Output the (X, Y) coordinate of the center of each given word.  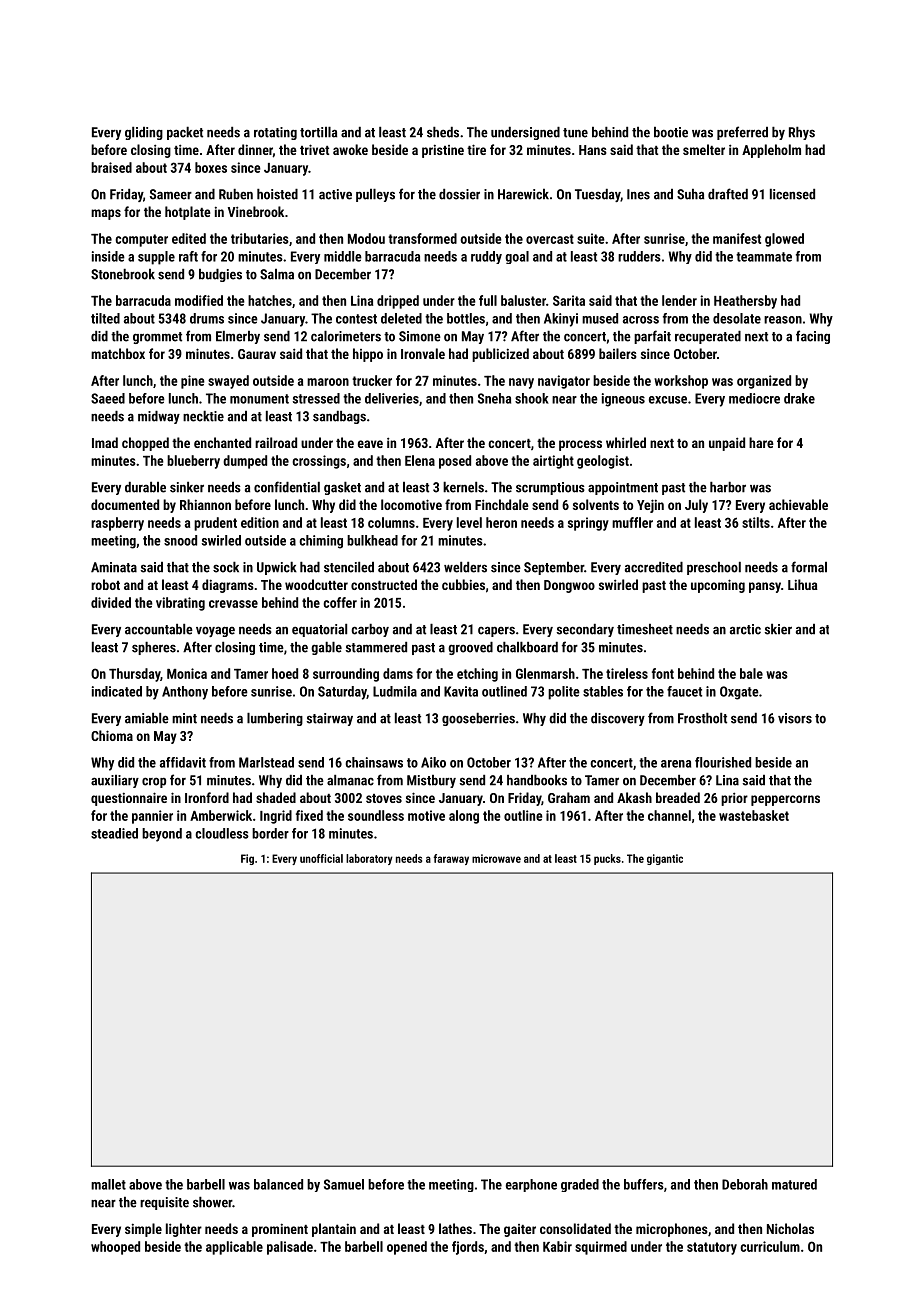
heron (501, 522)
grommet (157, 338)
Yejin (650, 506)
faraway (451, 859)
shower (212, 1202)
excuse (668, 400)
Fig (247, 859)
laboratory (369, 859)
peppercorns (785, 800)
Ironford (207, 797)
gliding (144, 133)
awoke (350, 149)
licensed (792, 194)
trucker (372, 380)
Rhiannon (205, 504)
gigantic (665, 859)
